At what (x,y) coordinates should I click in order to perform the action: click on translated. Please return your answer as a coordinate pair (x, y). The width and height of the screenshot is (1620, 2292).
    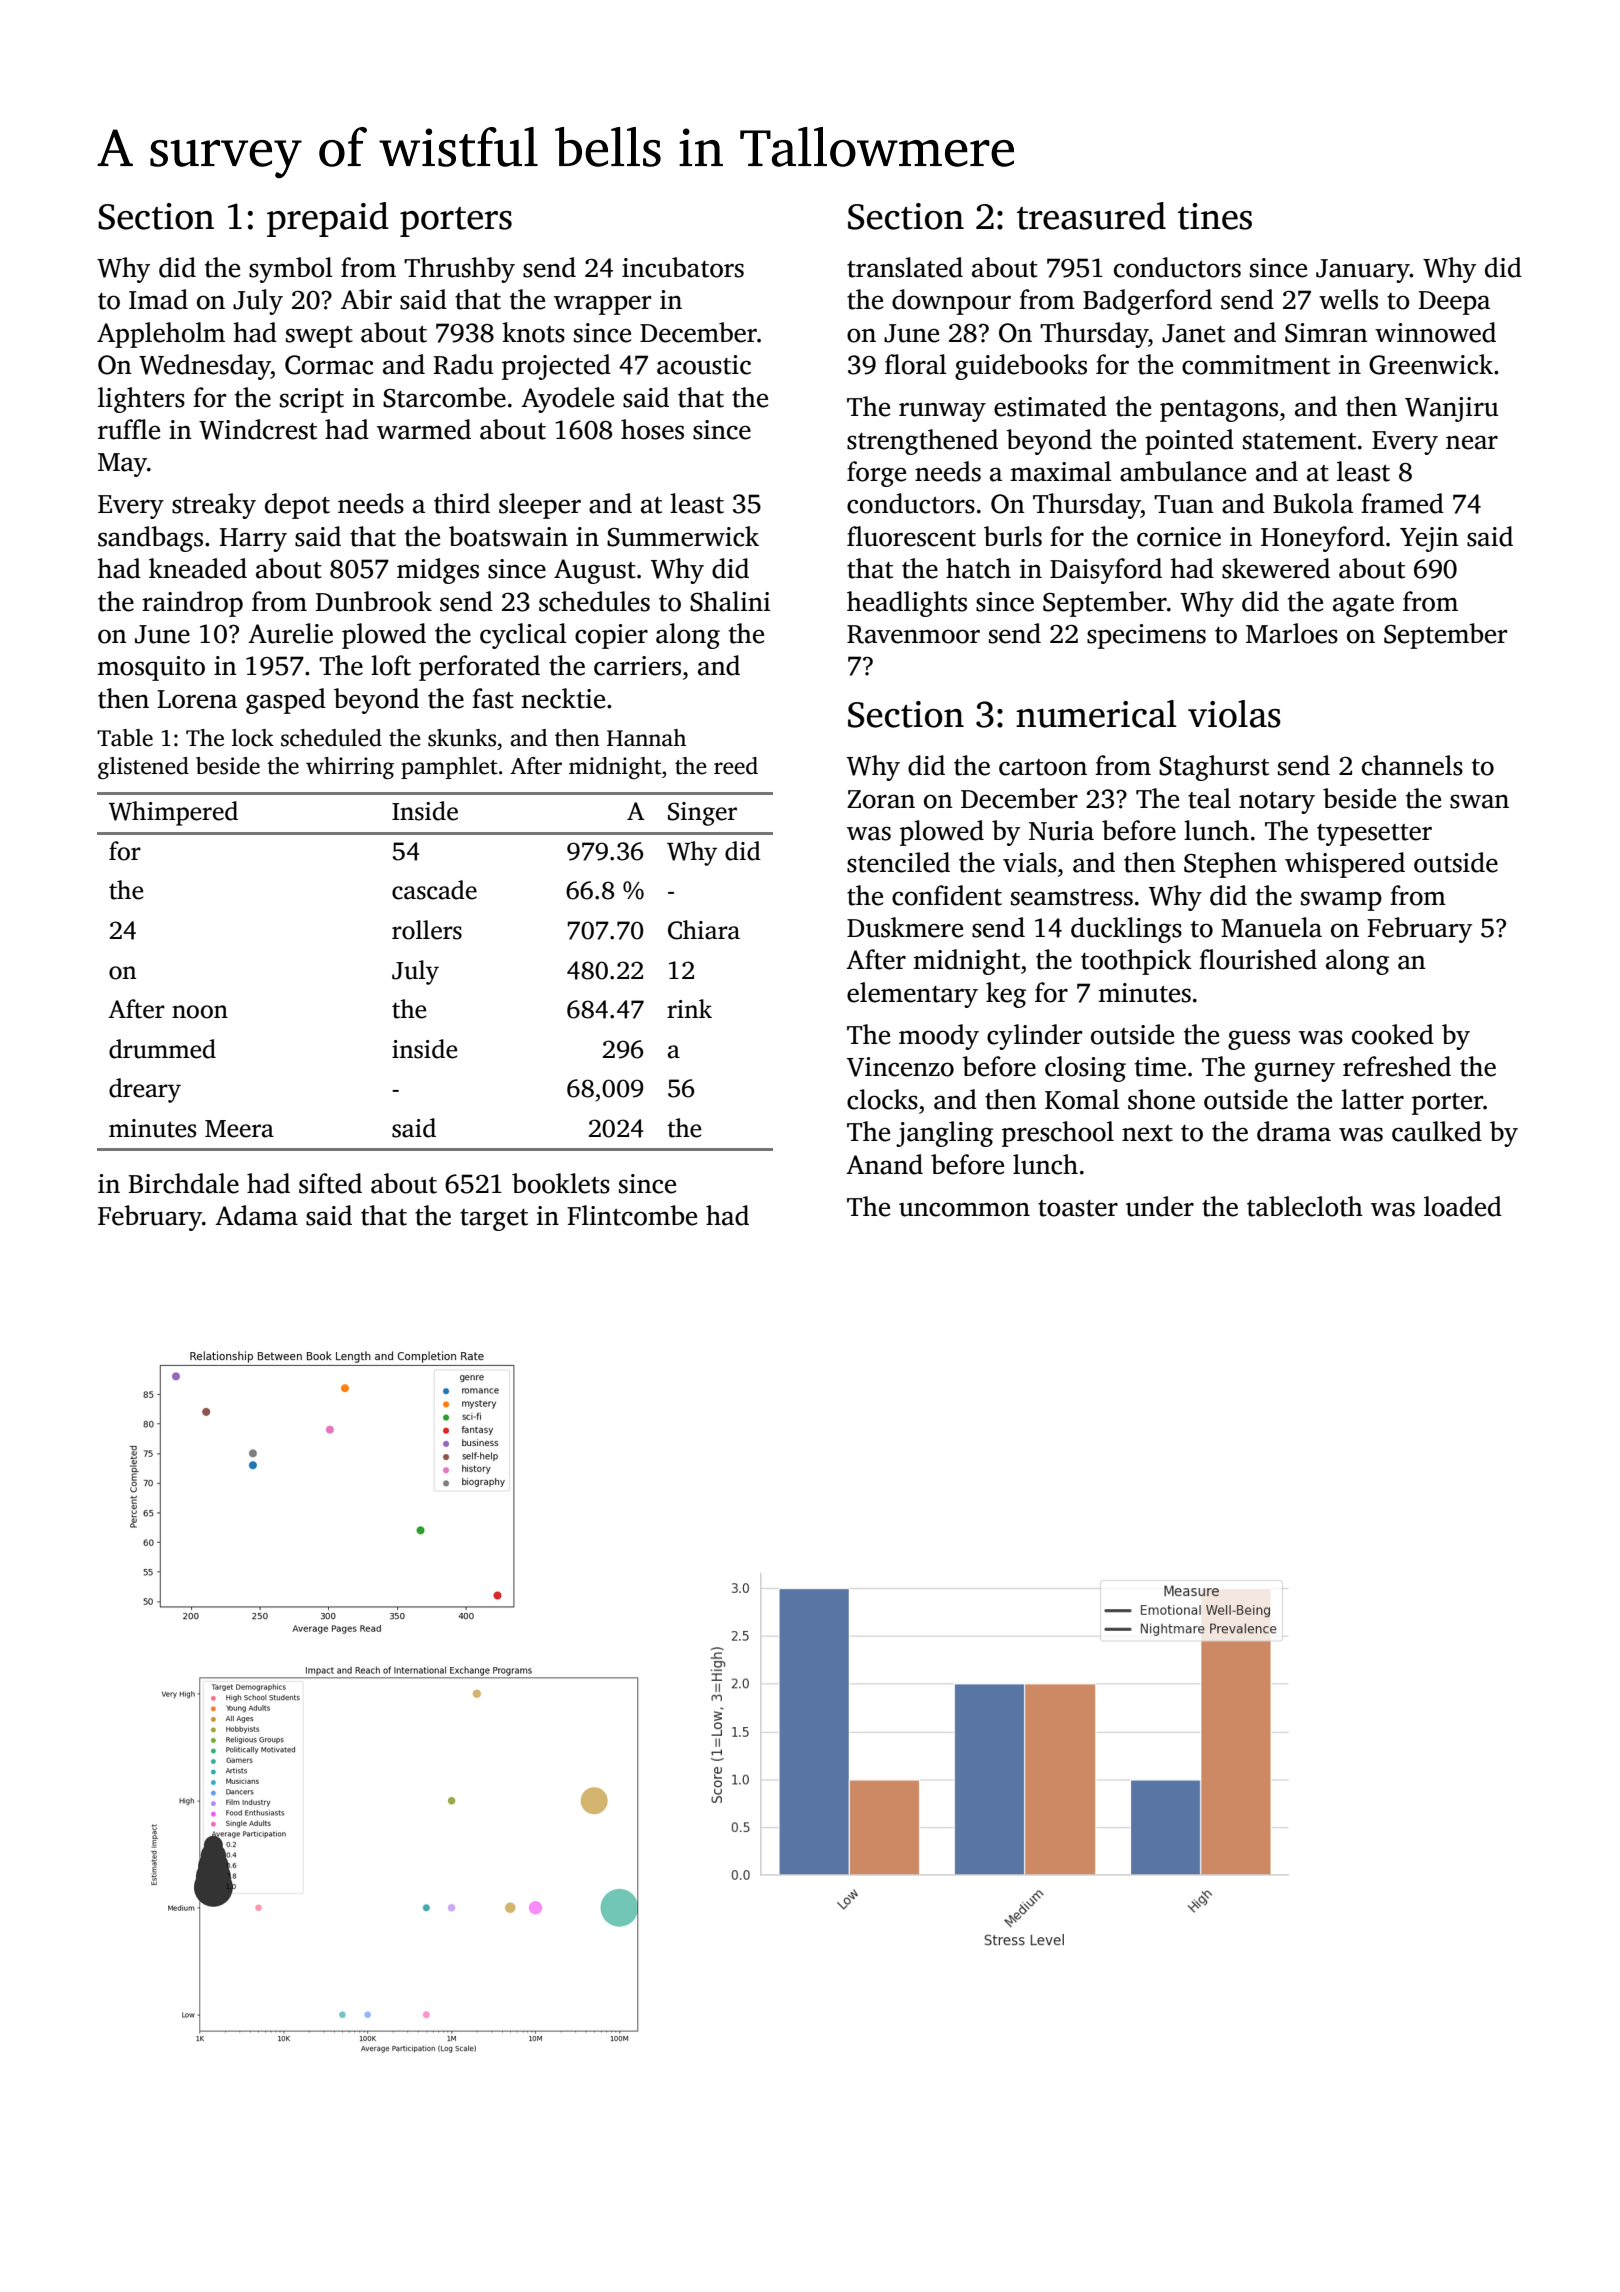
    Looking at the image, I should click on (905, 267).
